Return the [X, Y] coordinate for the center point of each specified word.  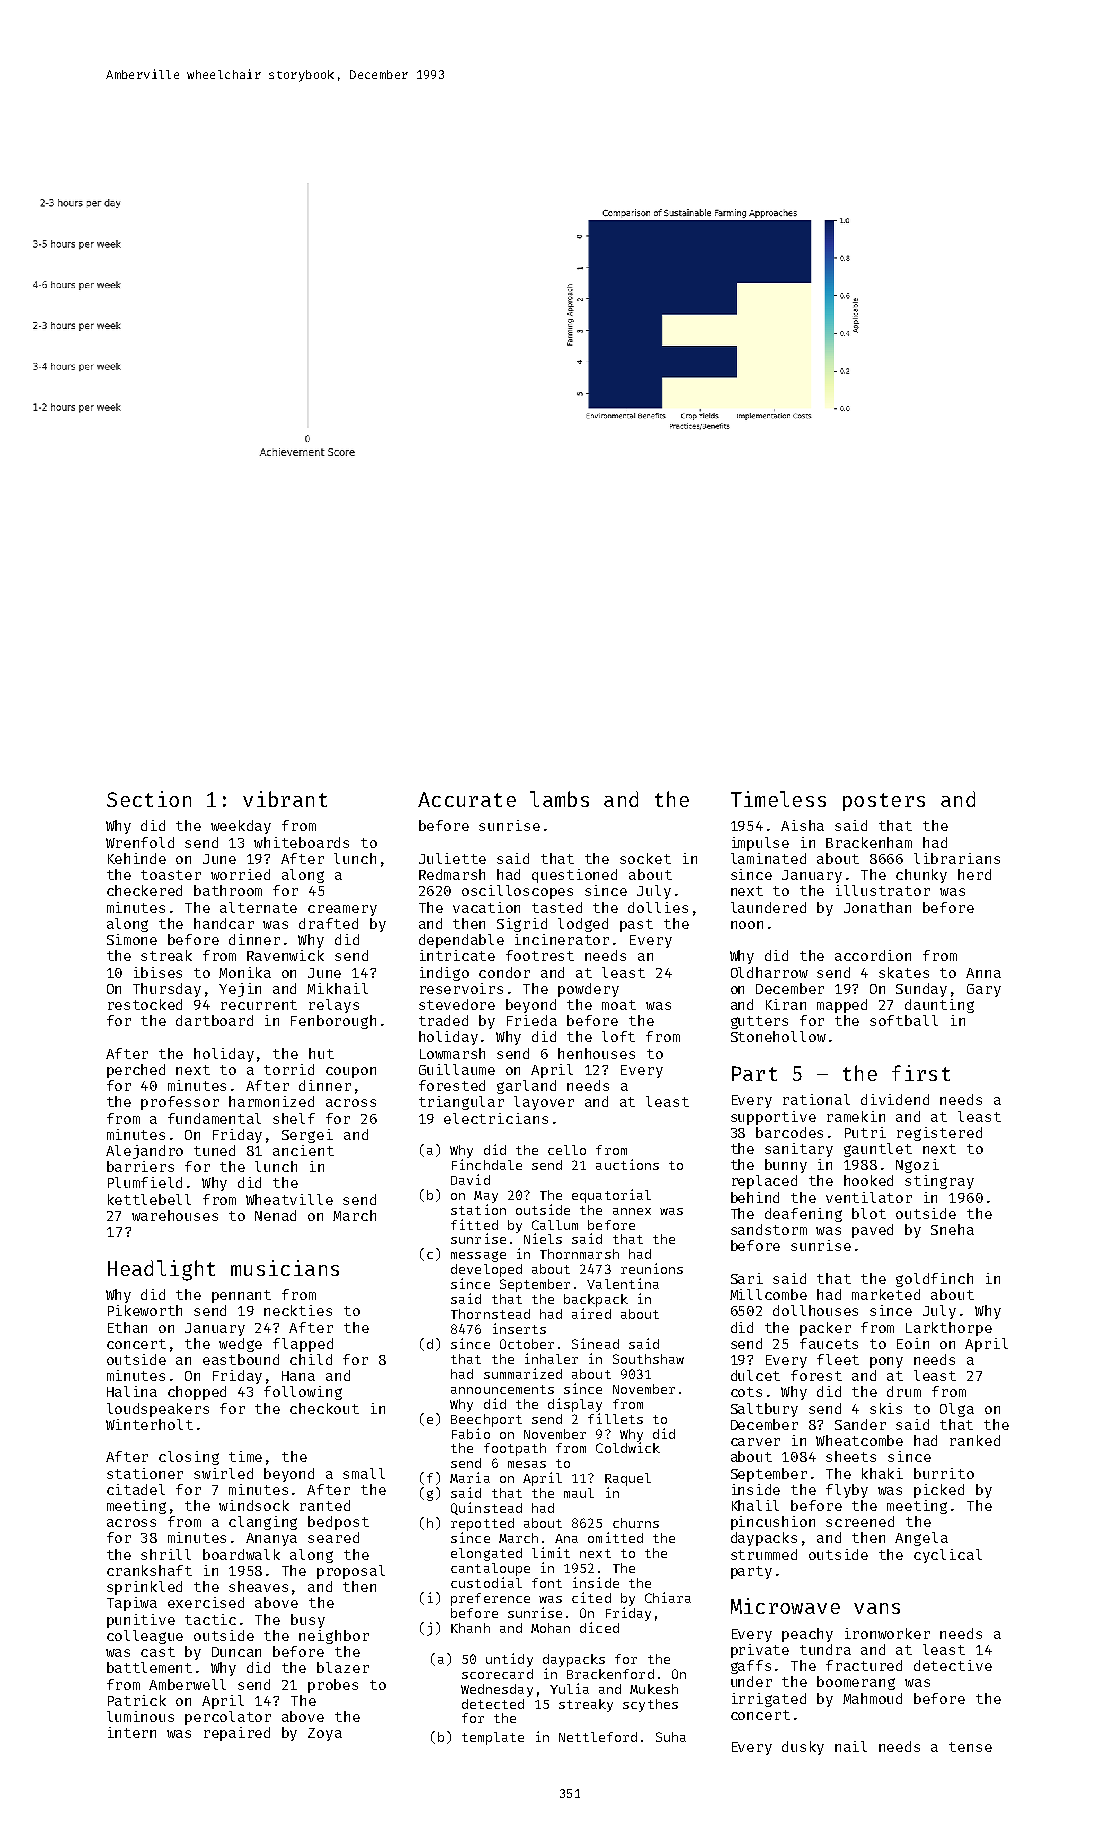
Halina [132, 1391]
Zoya [325, 1734]
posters [884, 802]
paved [872, 1231]
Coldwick [628, 1447]
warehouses [175, 1215]
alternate [258, 907]
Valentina [623, 1283]
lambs [559, 799]
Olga [957, 1410]
